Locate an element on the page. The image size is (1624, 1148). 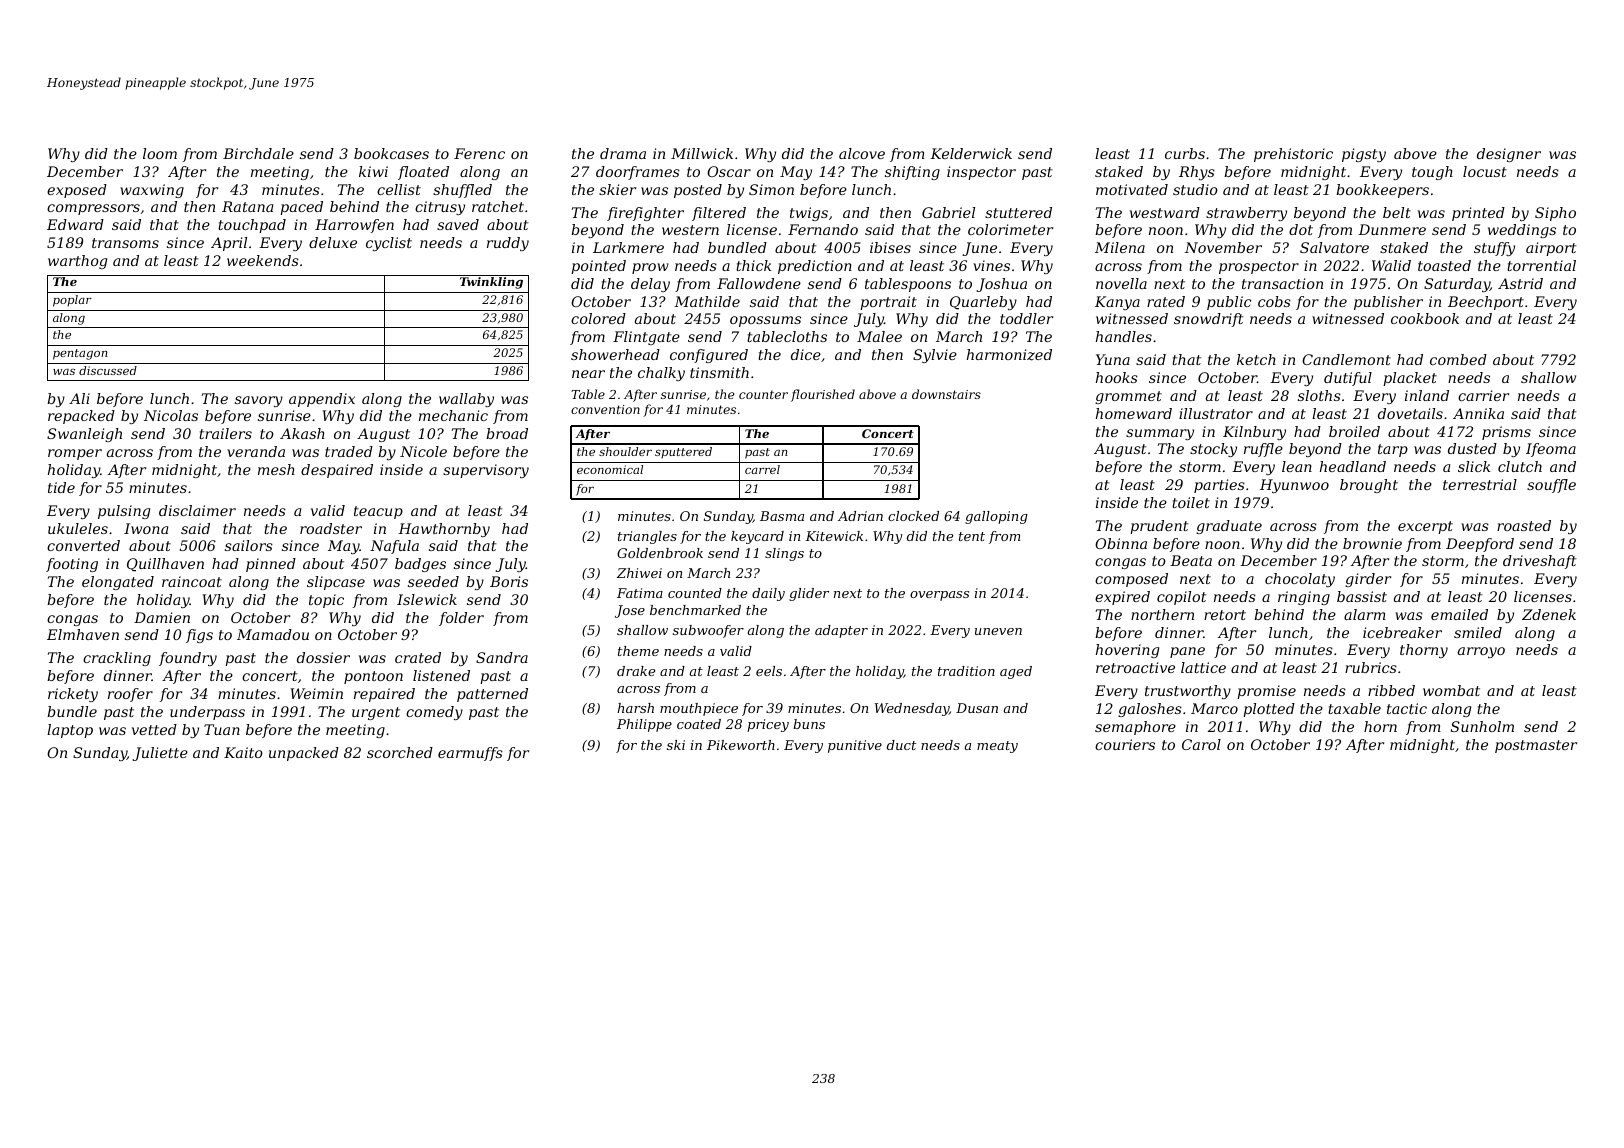
bookcases is located at coordinates (391, 153).
